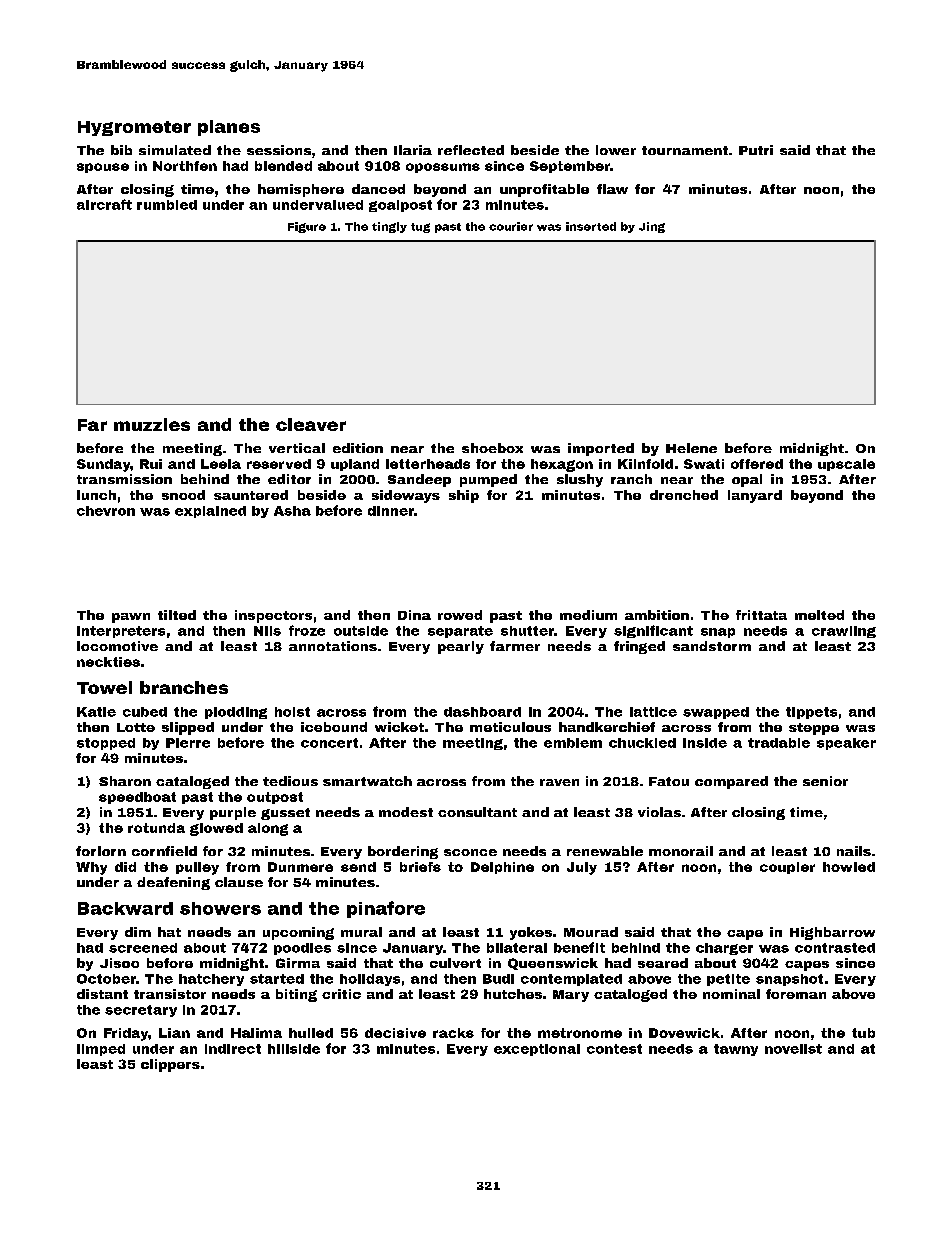 This page has height=1233, width=952. I want to click on Ilaria, so click(413, 150).
